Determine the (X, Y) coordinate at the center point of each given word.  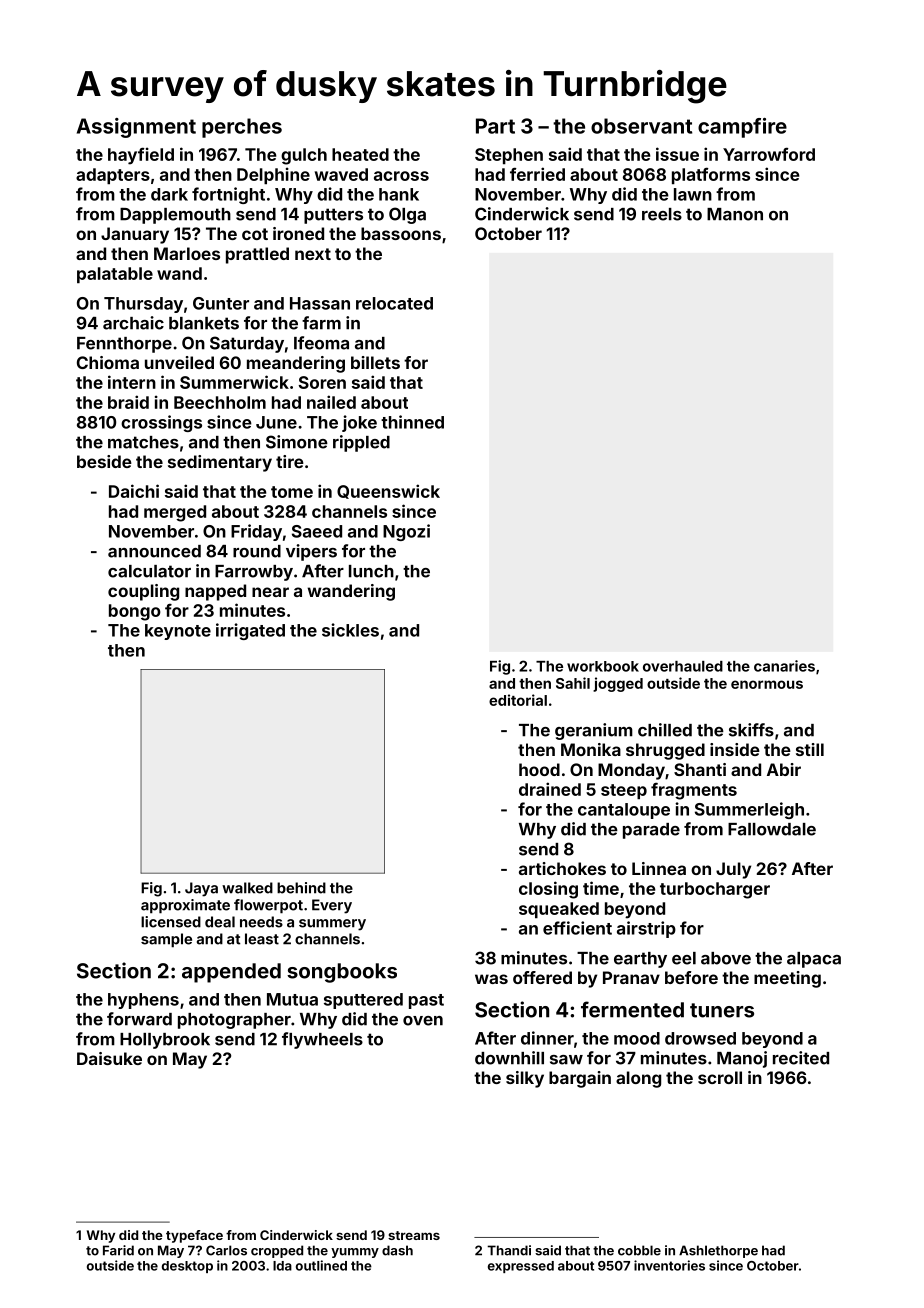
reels (662, 214)
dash (397, 1250)
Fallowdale (772, 829)
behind (301, 888)
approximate (185, 906)
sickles (350, 630)
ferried (537, 174)
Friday (256, 532)
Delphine (273, 175)
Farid (118, 1250)
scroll (720, 1077)
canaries (784, 666)
